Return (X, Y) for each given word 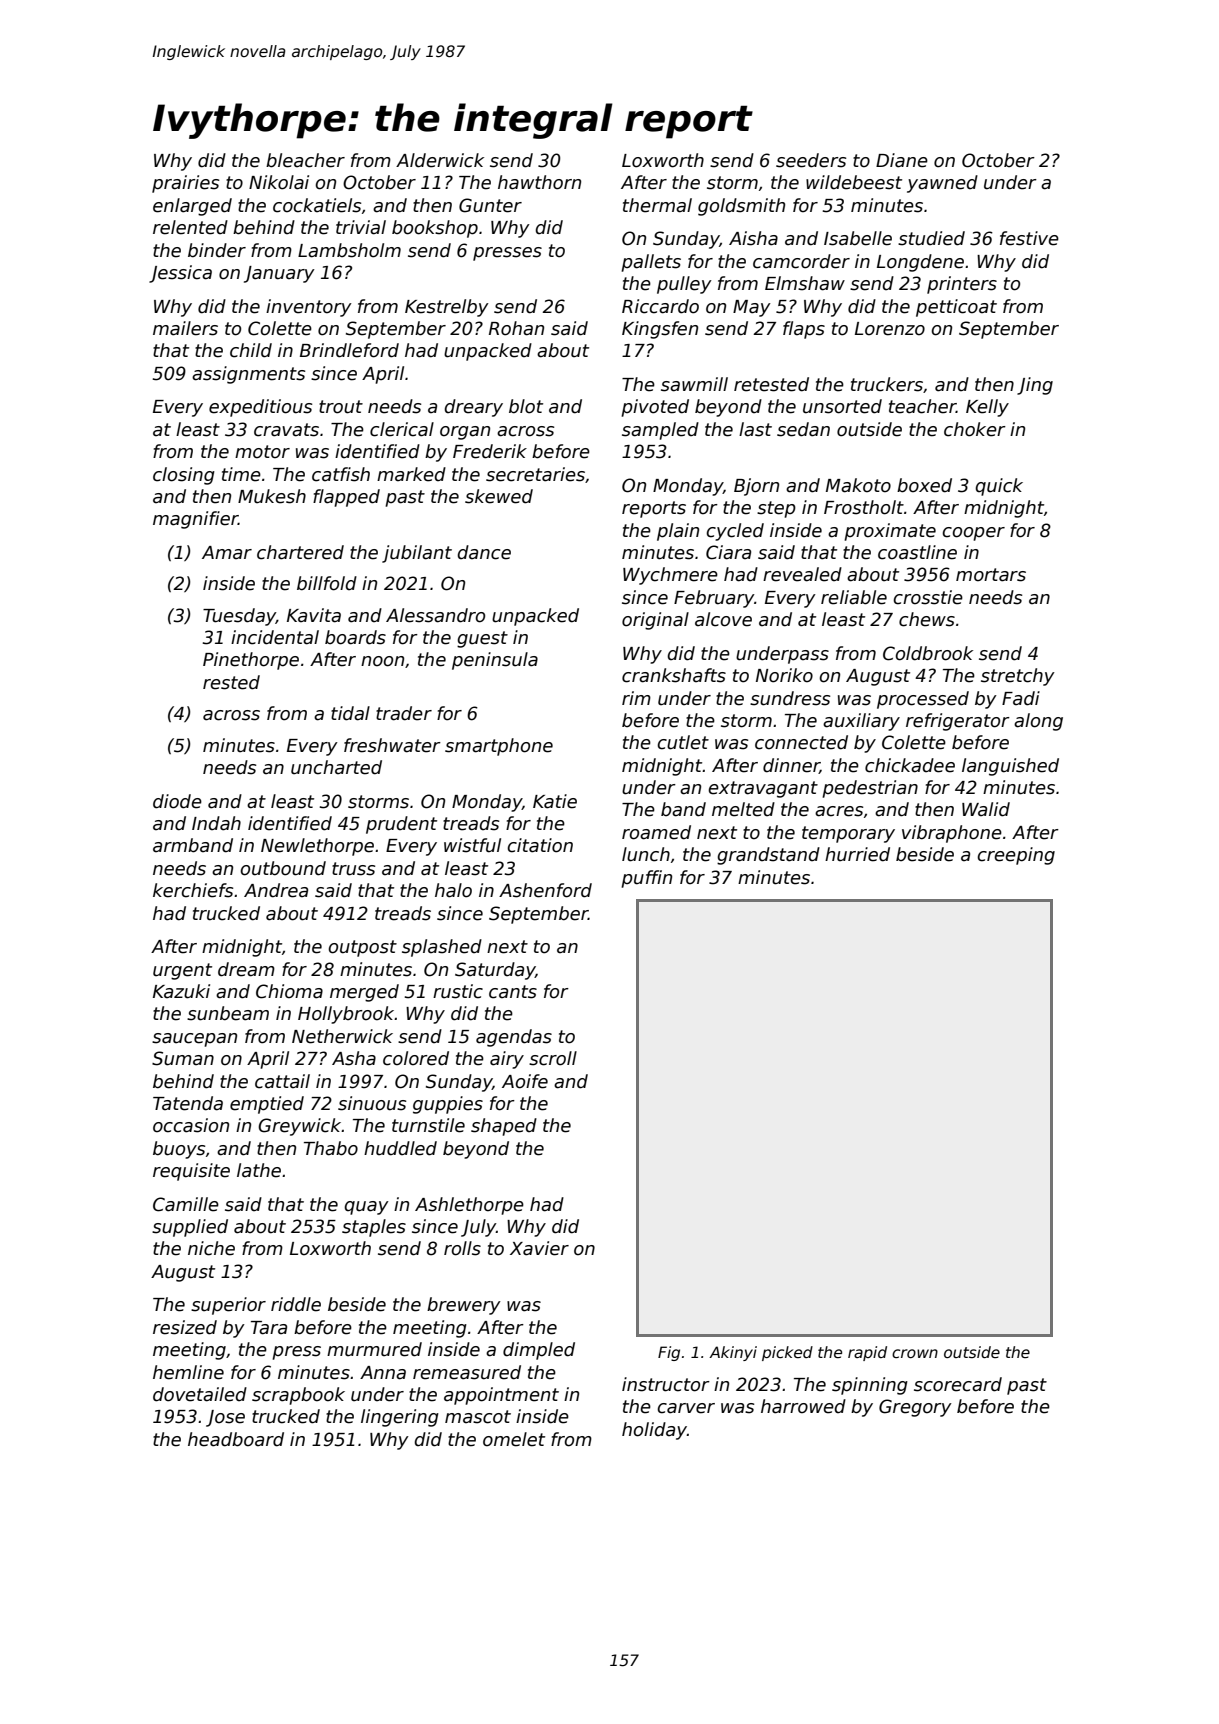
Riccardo (660, 306)
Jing (1035, 386)
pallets (651, 263)
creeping (1016, 856)
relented (190, 227)
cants (513, 992)
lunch (646, 854)
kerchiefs (193, 890)
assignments (248, 375)
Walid (986, 809)
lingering (400, 1418)
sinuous (372, 1103)
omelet (514, 1439)
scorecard (958, 1384)
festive (1029, 238)
